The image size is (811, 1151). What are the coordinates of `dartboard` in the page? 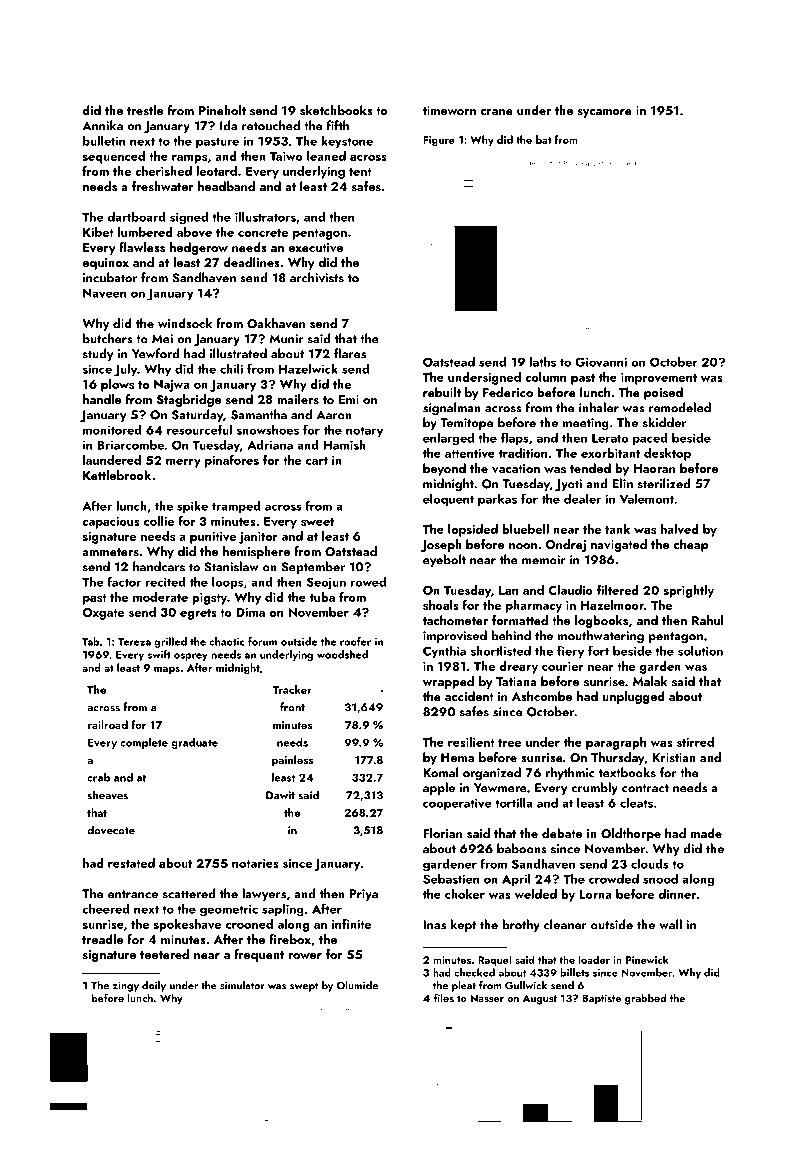 It's located at (137, 216).
